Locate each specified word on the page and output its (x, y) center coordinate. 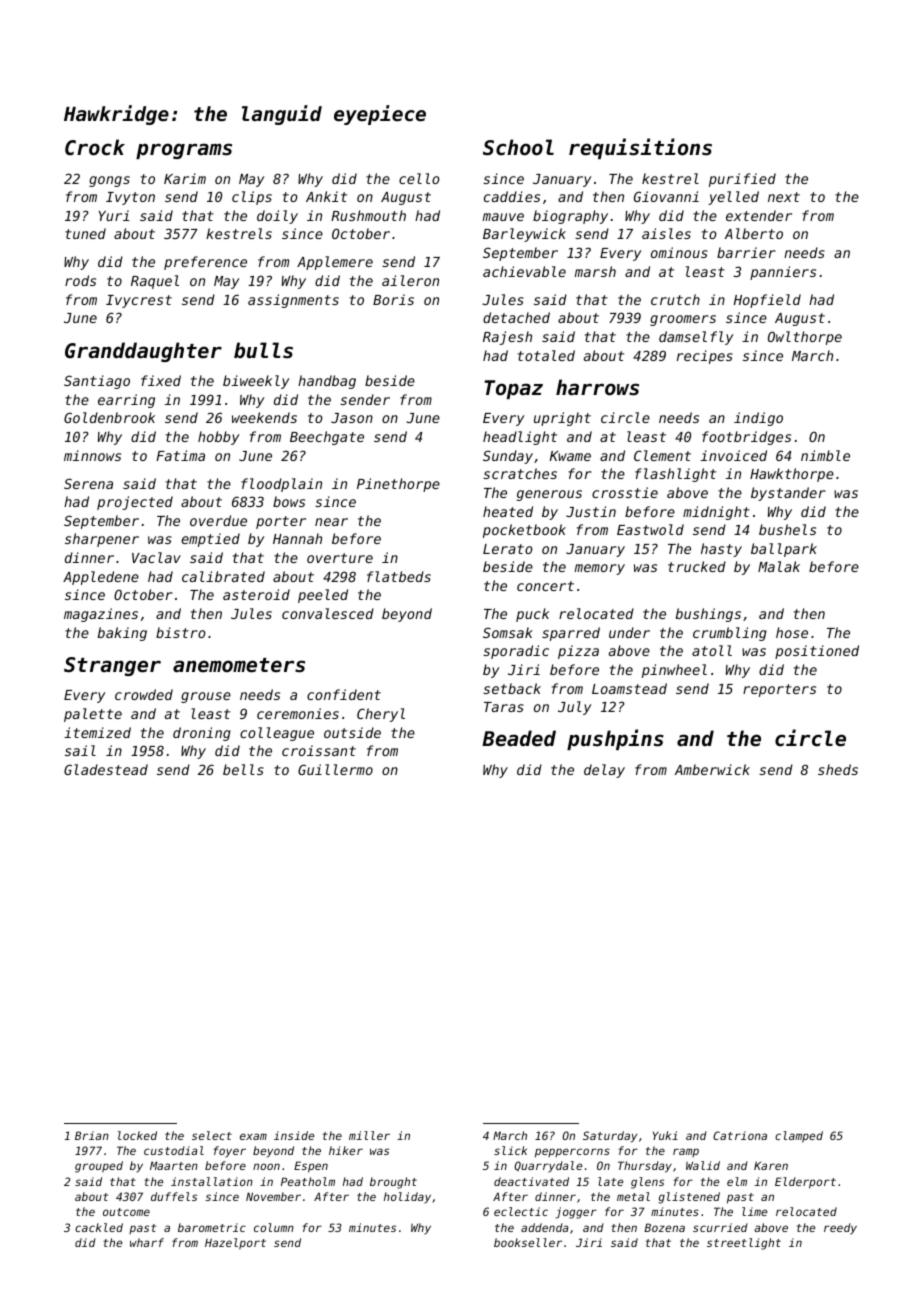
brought (393, 1183)
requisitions (640, 148)
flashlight (675, 475)
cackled (99, 1227)
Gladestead (106, 769)
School (518, 147)
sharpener (102, 540)
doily (277, 217)
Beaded (519, 738)
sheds (838, 769)
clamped (799, 1137)
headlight (520, 438)
